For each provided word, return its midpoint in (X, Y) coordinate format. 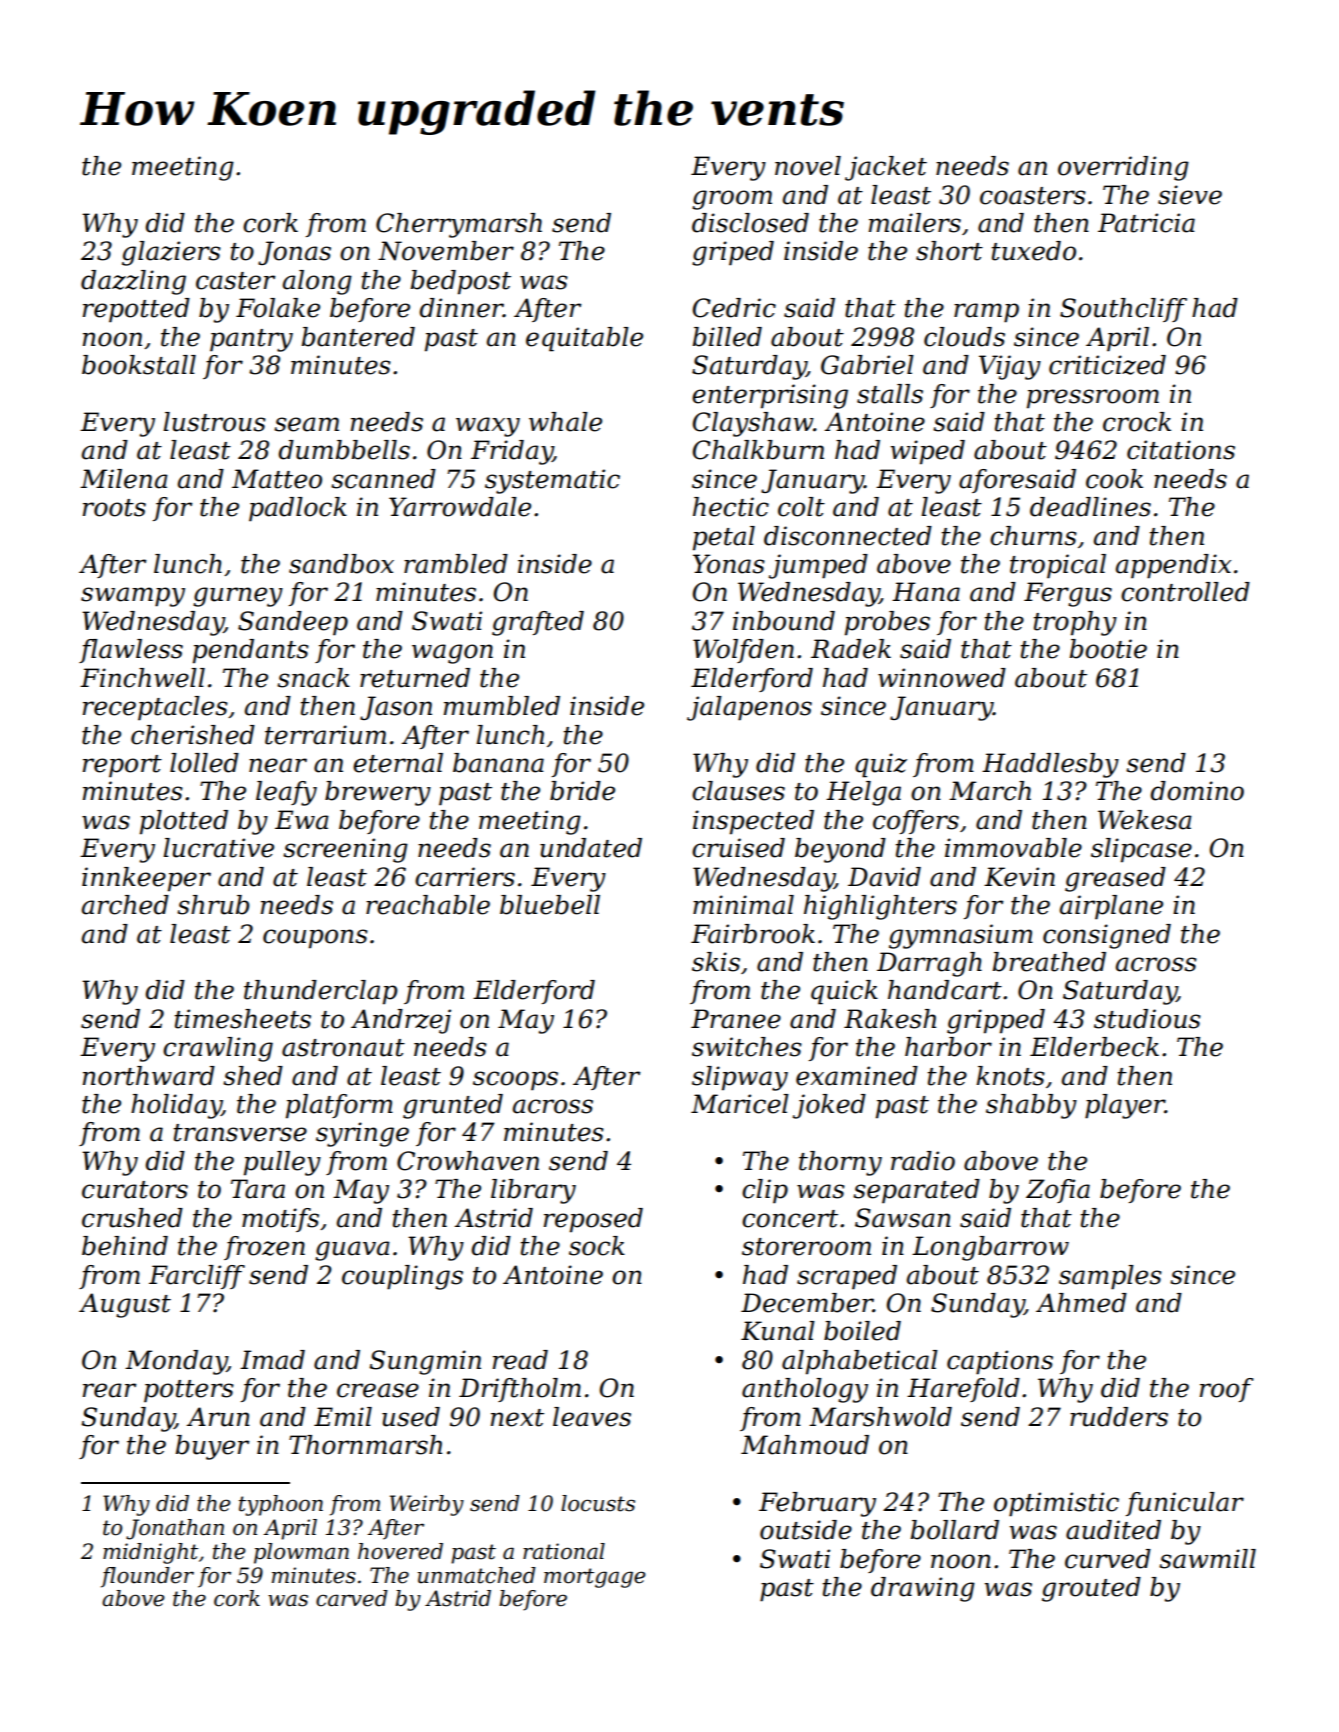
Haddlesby (1050, 765)
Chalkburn (758, 450)
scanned (383, 479)
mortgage (595, 1578)
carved (352, 1598)
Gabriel (867, 365)
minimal (743, 905)
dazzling (133, 282)
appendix (1173, 566)
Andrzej (401, 1021)
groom (732, 200)
